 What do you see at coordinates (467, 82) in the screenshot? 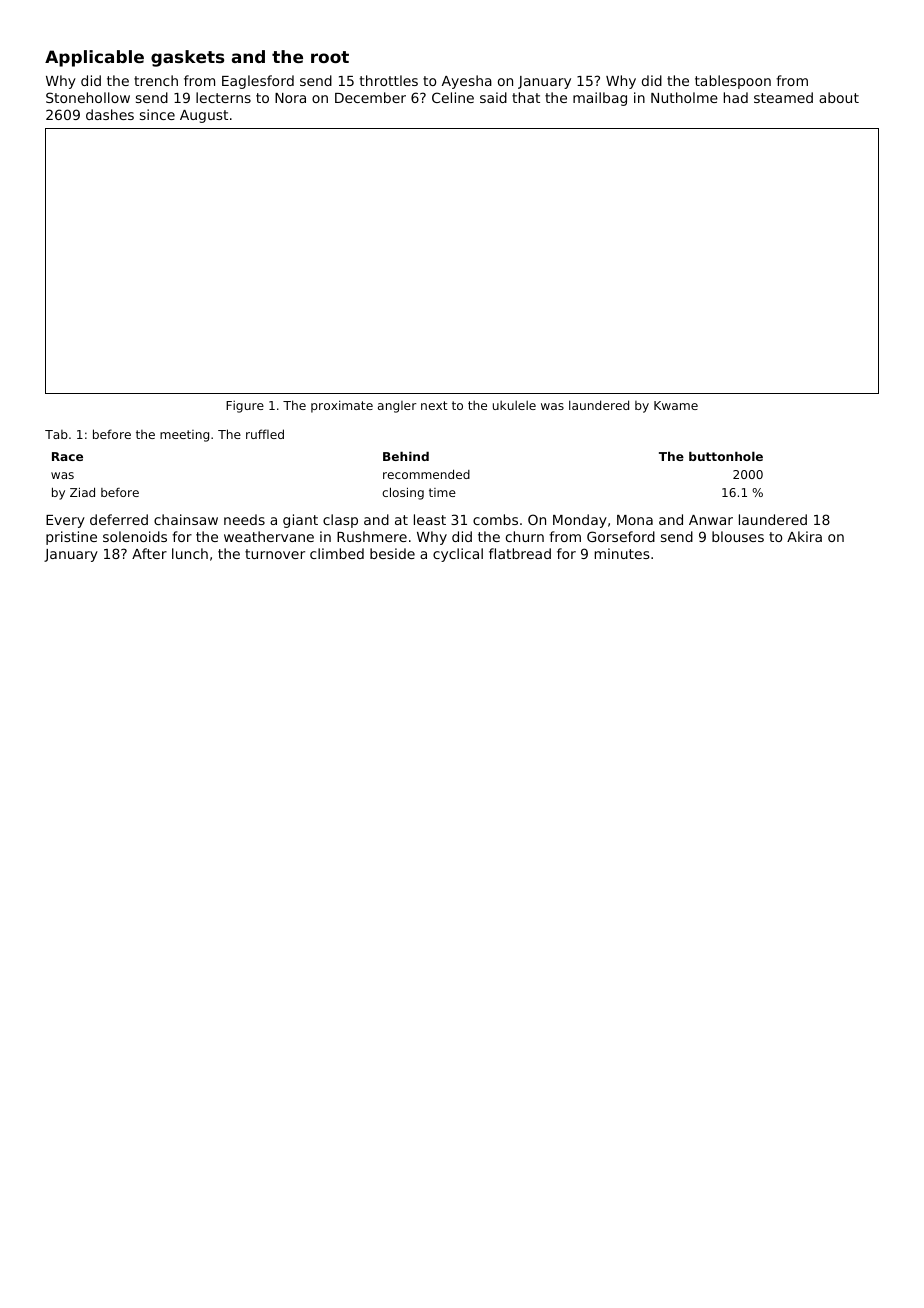
I see `Ayesha` at bounding box center [467, 82].
